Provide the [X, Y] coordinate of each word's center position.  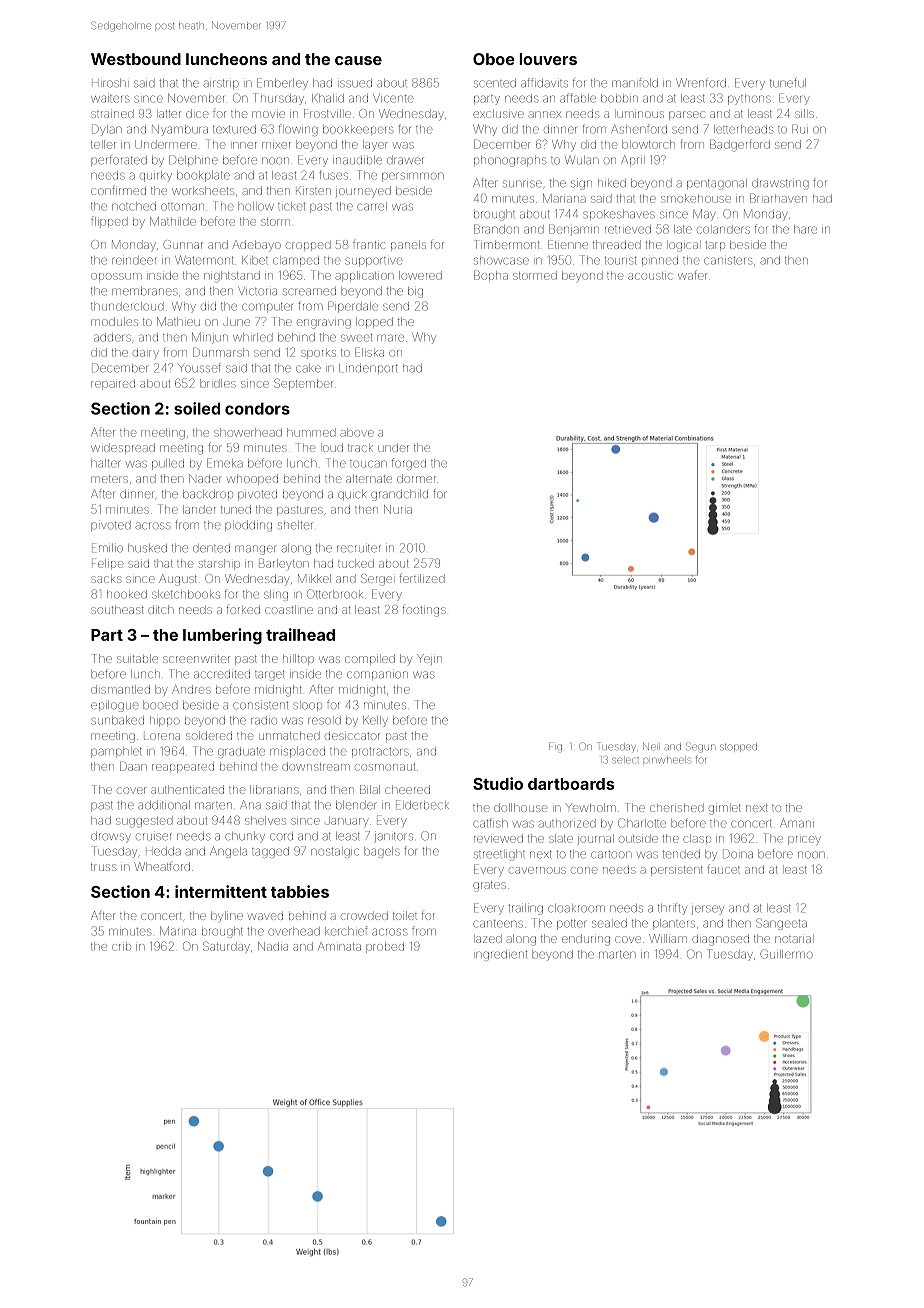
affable [578, 98]
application [365, 276]
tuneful [788, 83]
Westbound [136, 59]
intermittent [221, 891]
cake [308, 368]
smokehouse [696, 198]
